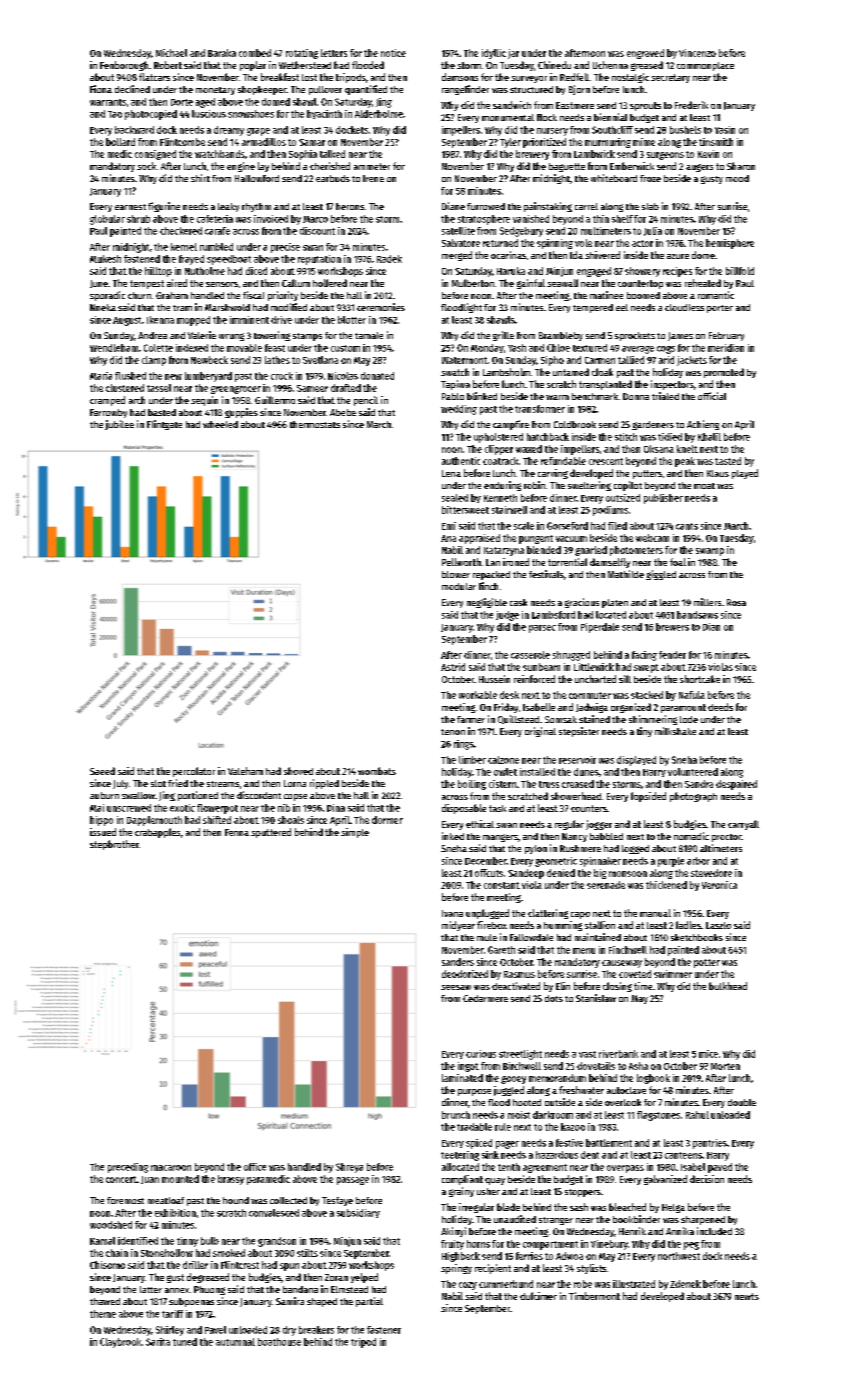 This screenshot has height=1400, width=849. Describe the element at coordinates (236, 390) in the screenshot. I see `greengrocer` at that location.
